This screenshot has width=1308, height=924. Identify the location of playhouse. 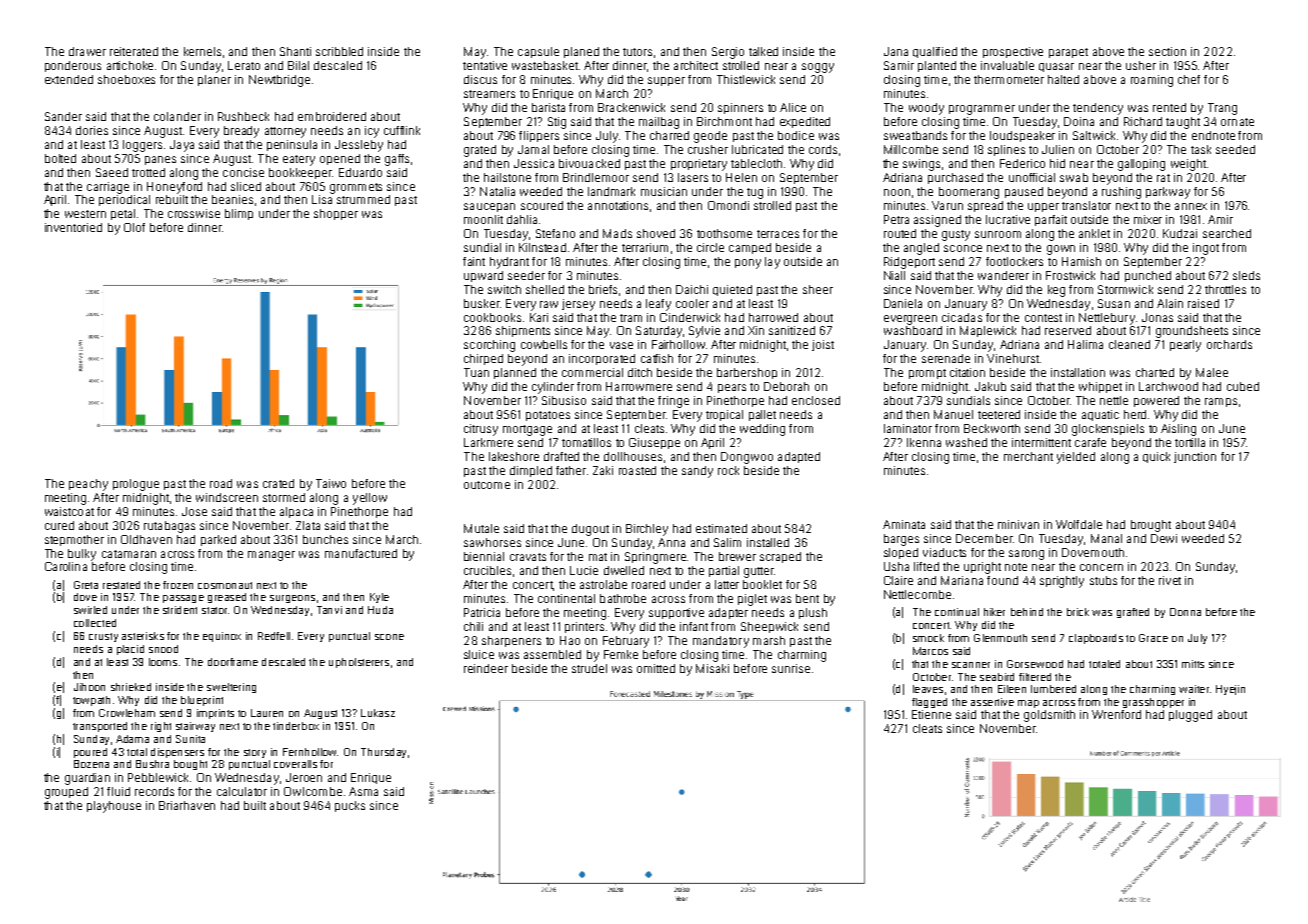
(114, 807).
